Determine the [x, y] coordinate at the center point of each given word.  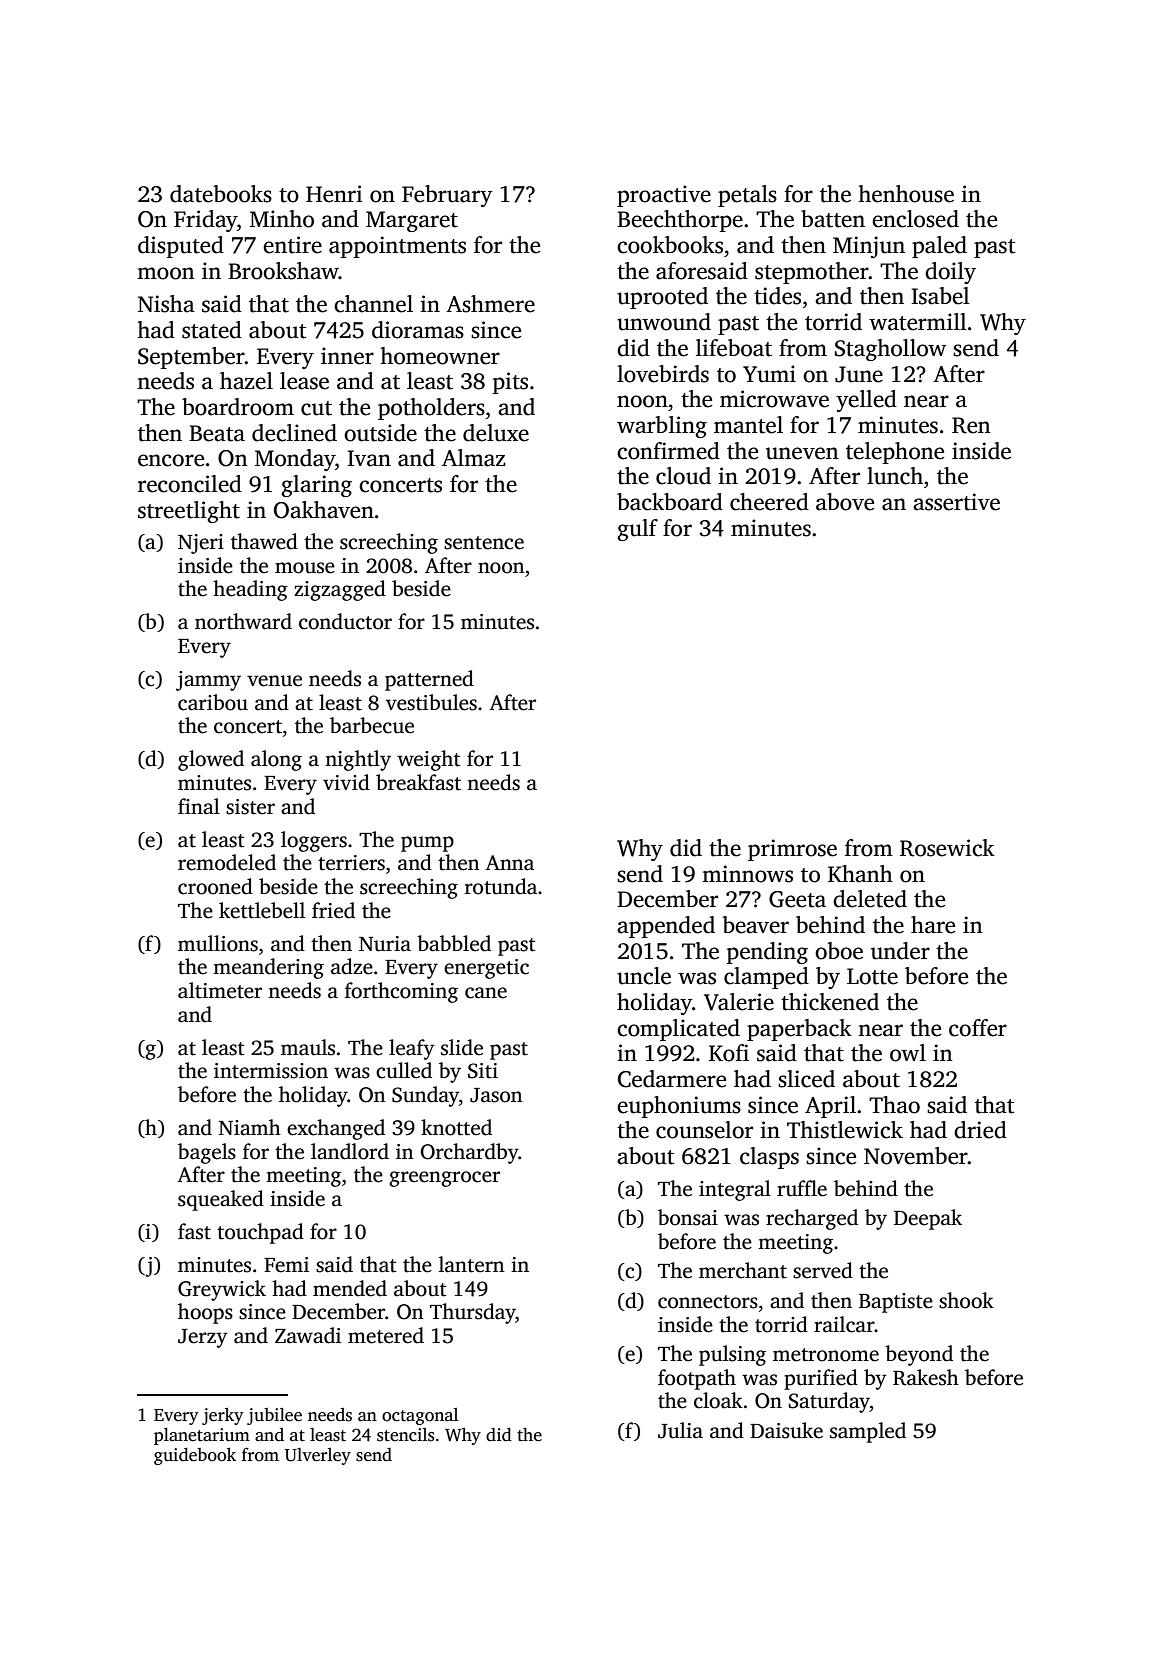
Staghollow [890, 350]
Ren [971, 425]
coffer [978, 1028]
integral [735, 1190]
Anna [509, 863]
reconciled [190, 484]
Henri [334, 194]
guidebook [195, 1456]
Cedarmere [672, 1079]
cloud [683, 476]
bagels [207, 1153]
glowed [211, 760]
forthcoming [401, 992]
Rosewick [947, 848]
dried [980, 1130]
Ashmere [490, 304]
